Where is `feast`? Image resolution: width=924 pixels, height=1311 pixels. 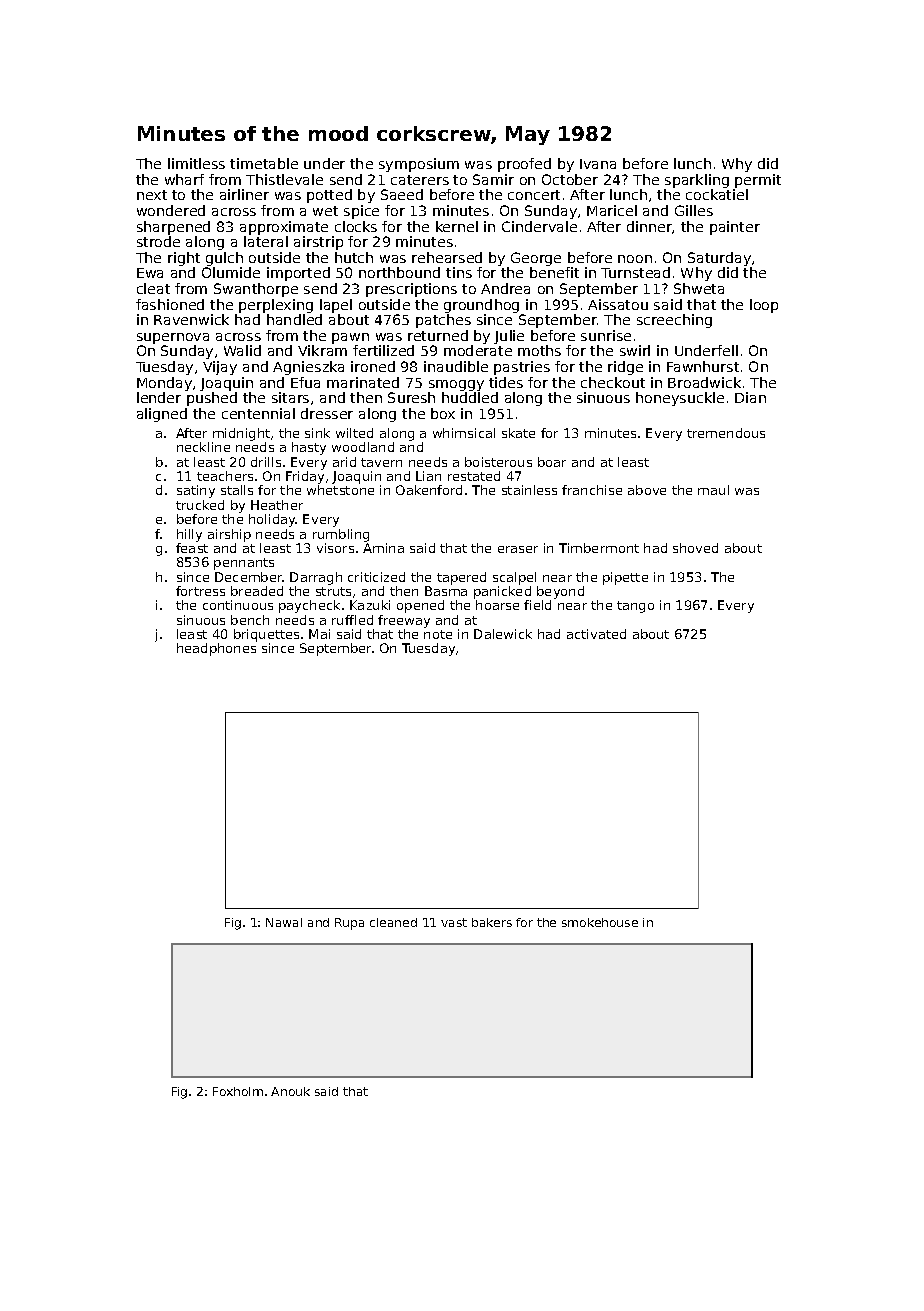 feast is located at coordinates (192, 548).
